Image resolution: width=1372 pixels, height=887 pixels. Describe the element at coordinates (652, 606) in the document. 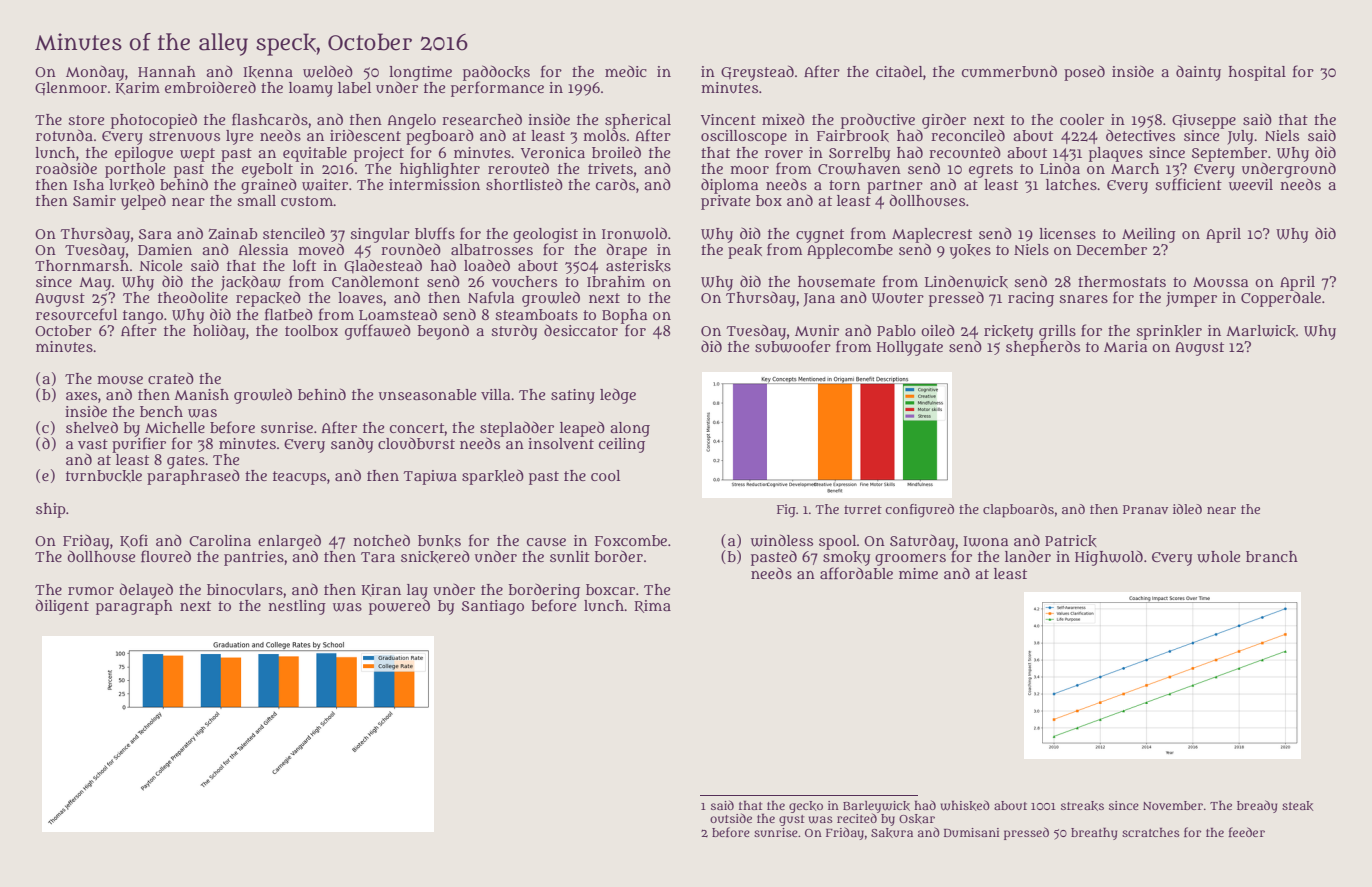

I see `Rima` at that location.
